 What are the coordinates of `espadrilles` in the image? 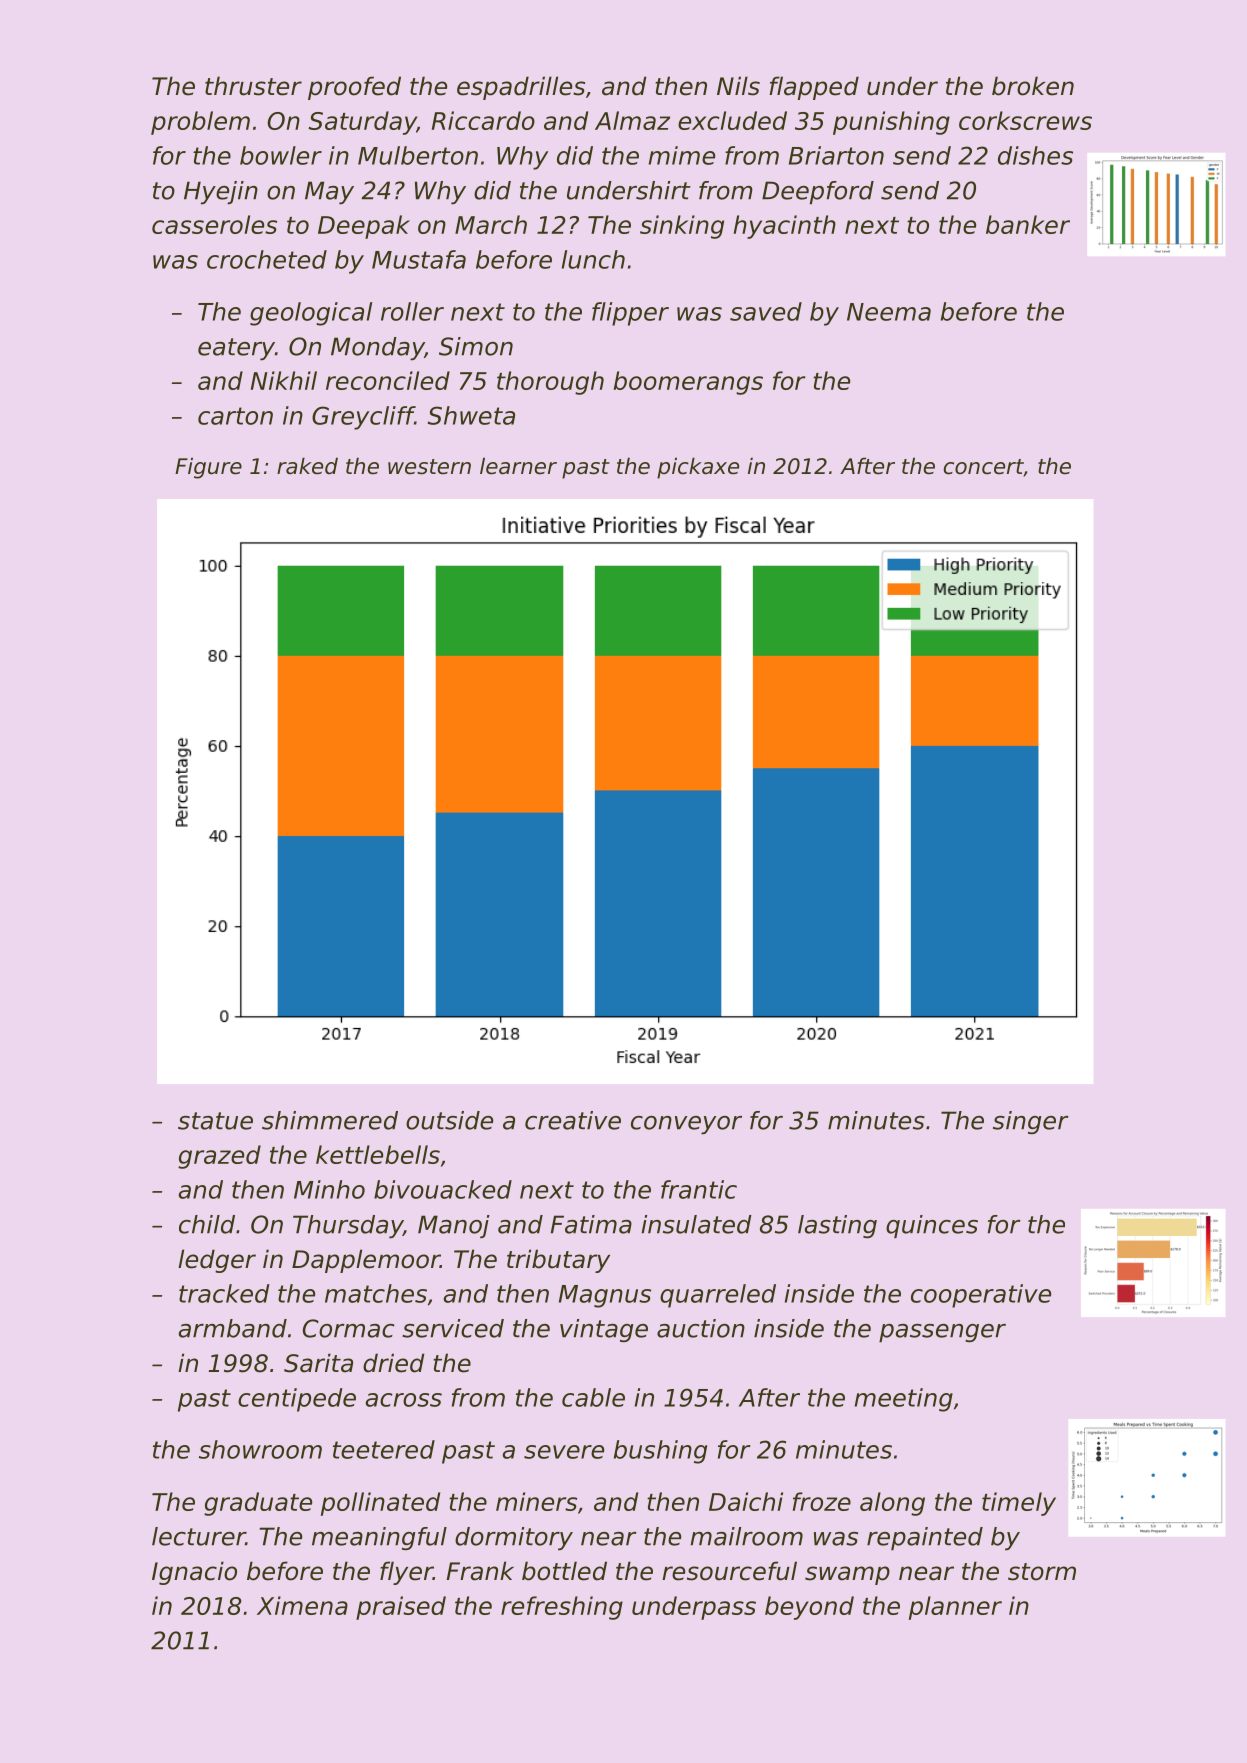 It's located at (521, 88).
